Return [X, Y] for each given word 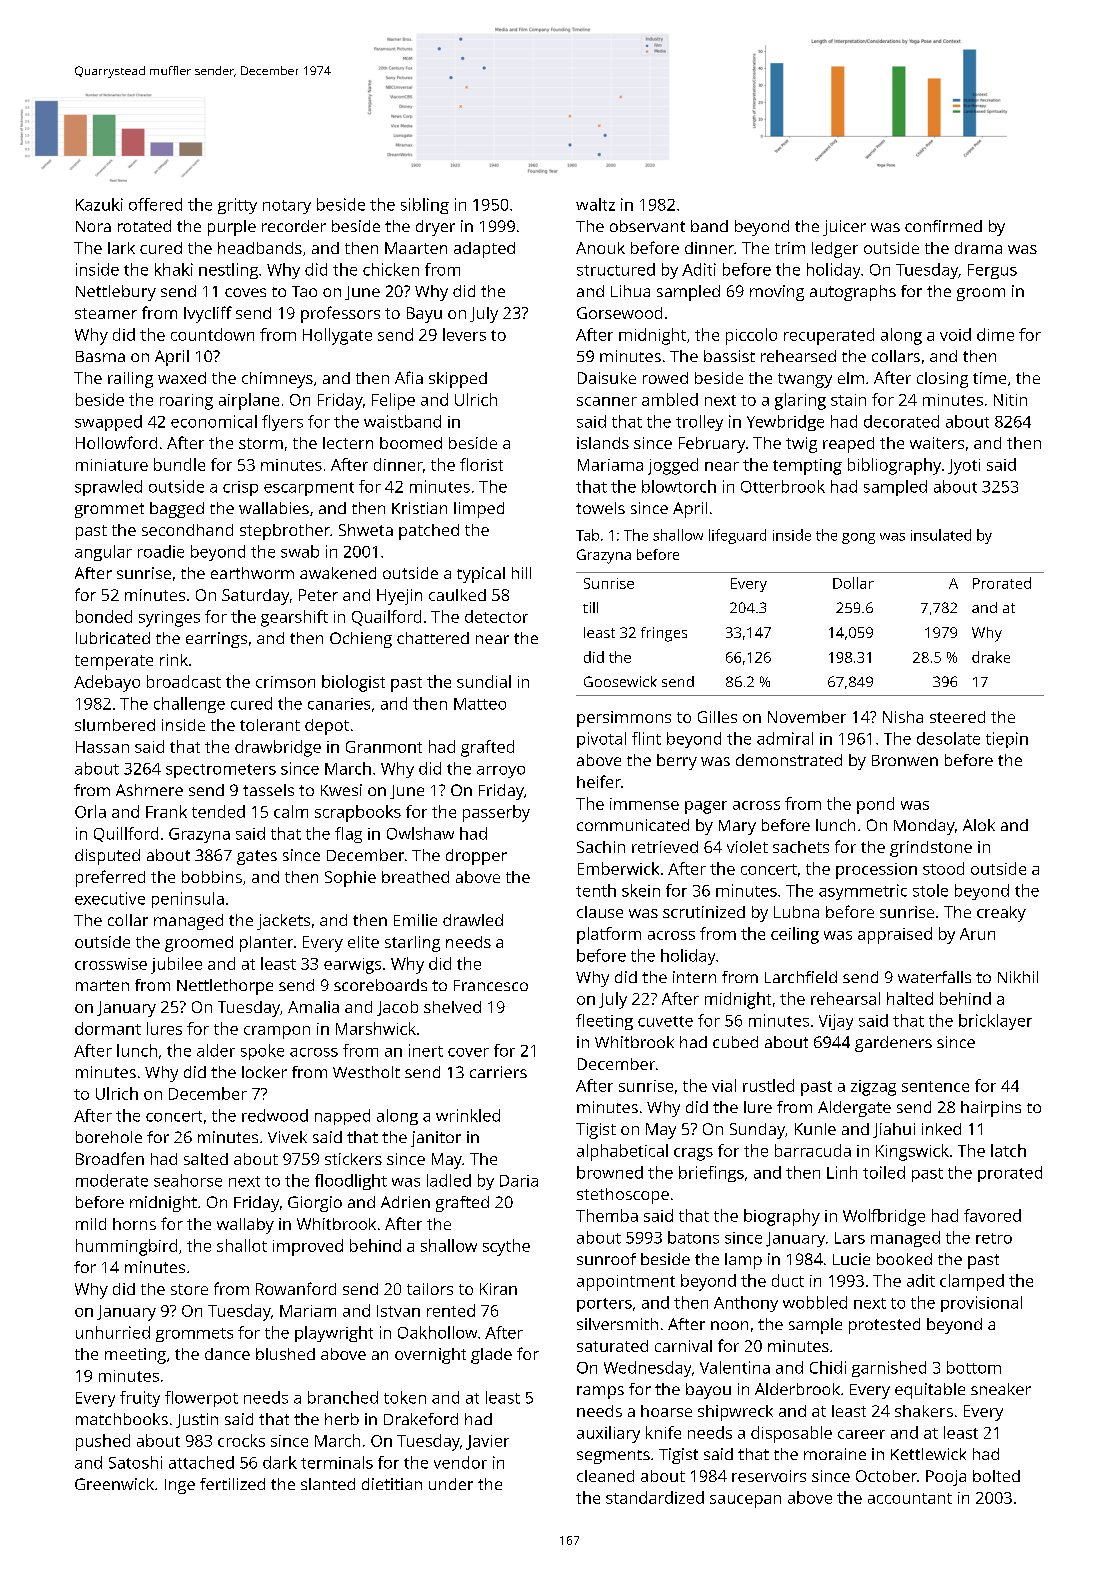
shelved [452, 1007]
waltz [595, 204]
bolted [996, 1476]
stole [930, 890]
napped [342, 1117]
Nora [93, 226]
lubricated [113, 638]
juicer [844, 228]
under [451, 1484]
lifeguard [737, 536]
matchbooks [122, 1419]
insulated [941, 535]
